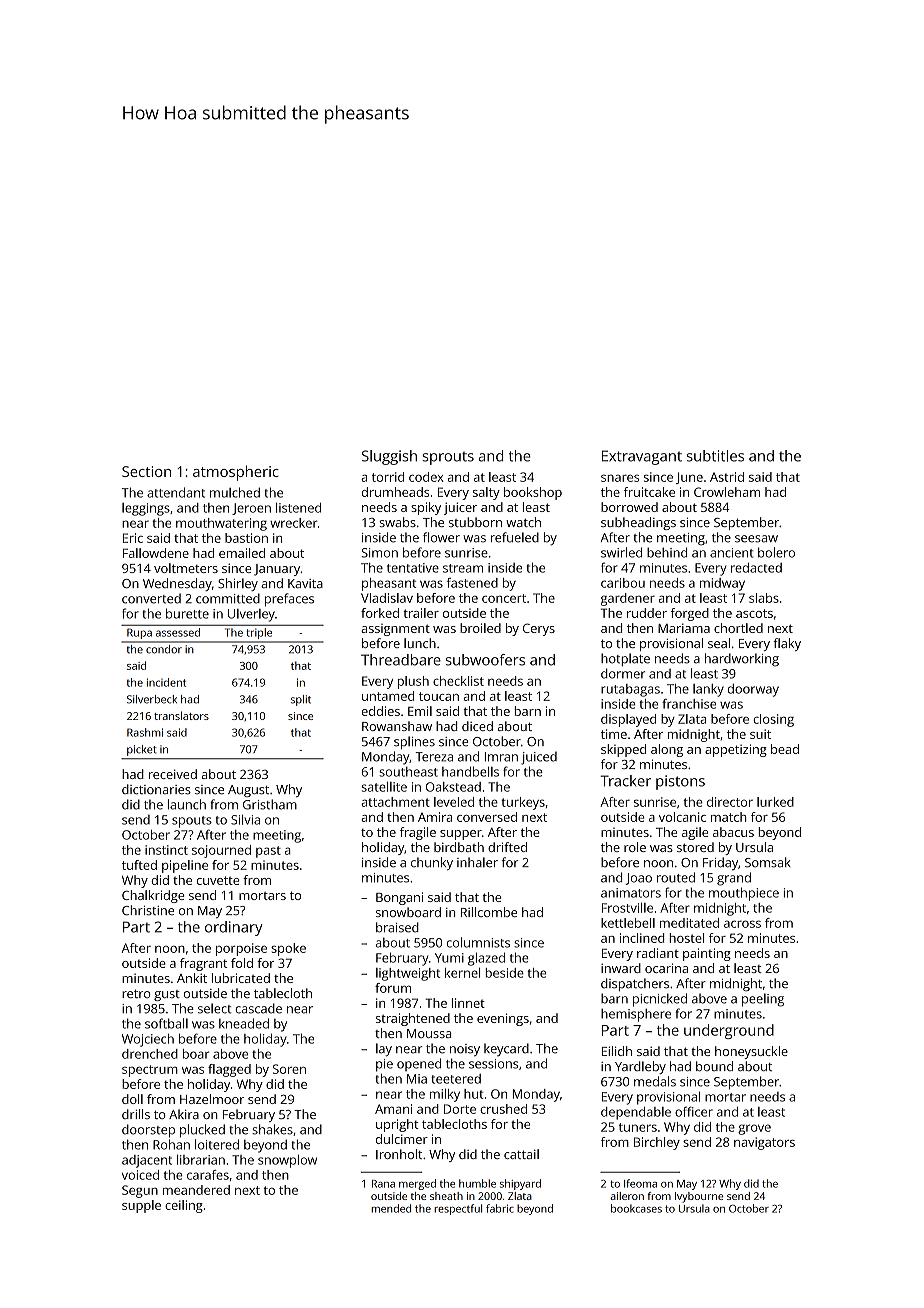  Describe the element at coordinates (289, 1069) in the page. I see `Soren` at that location.
